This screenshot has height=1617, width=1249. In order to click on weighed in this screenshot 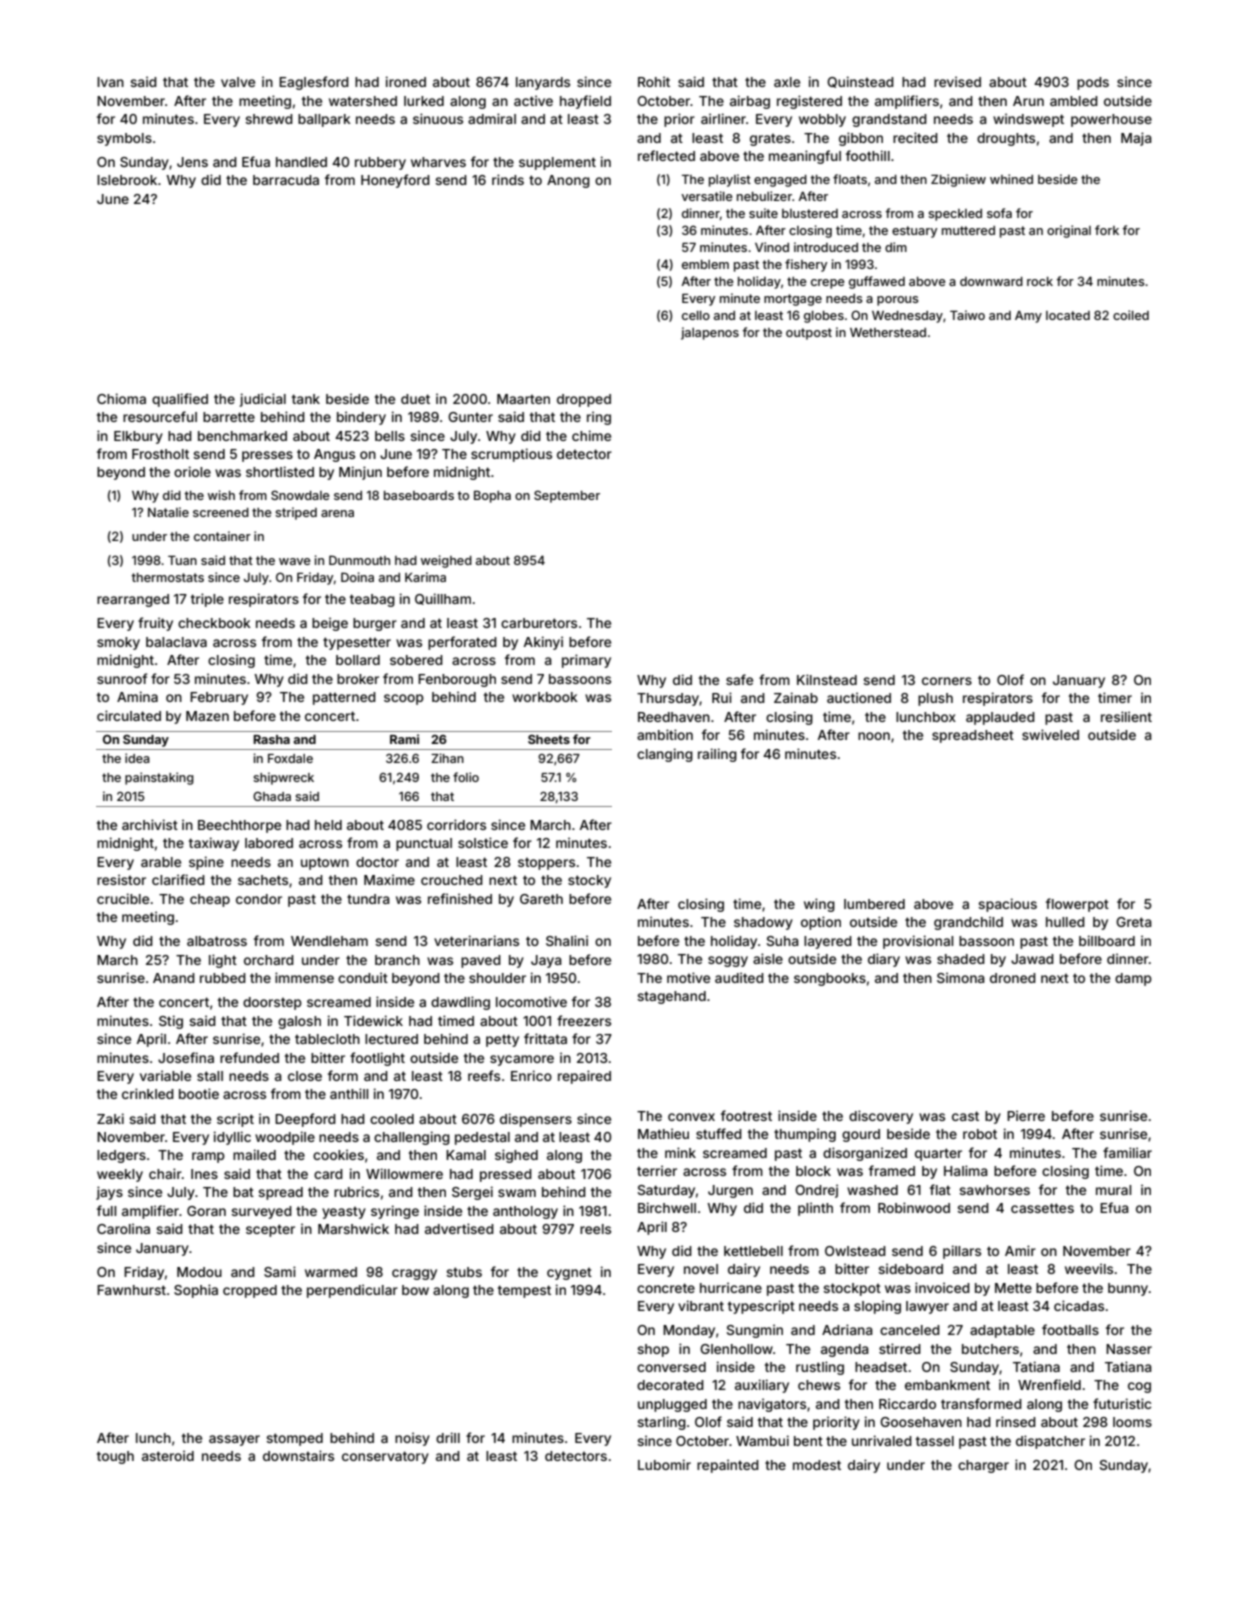, I will do `click(446, 561)`.
